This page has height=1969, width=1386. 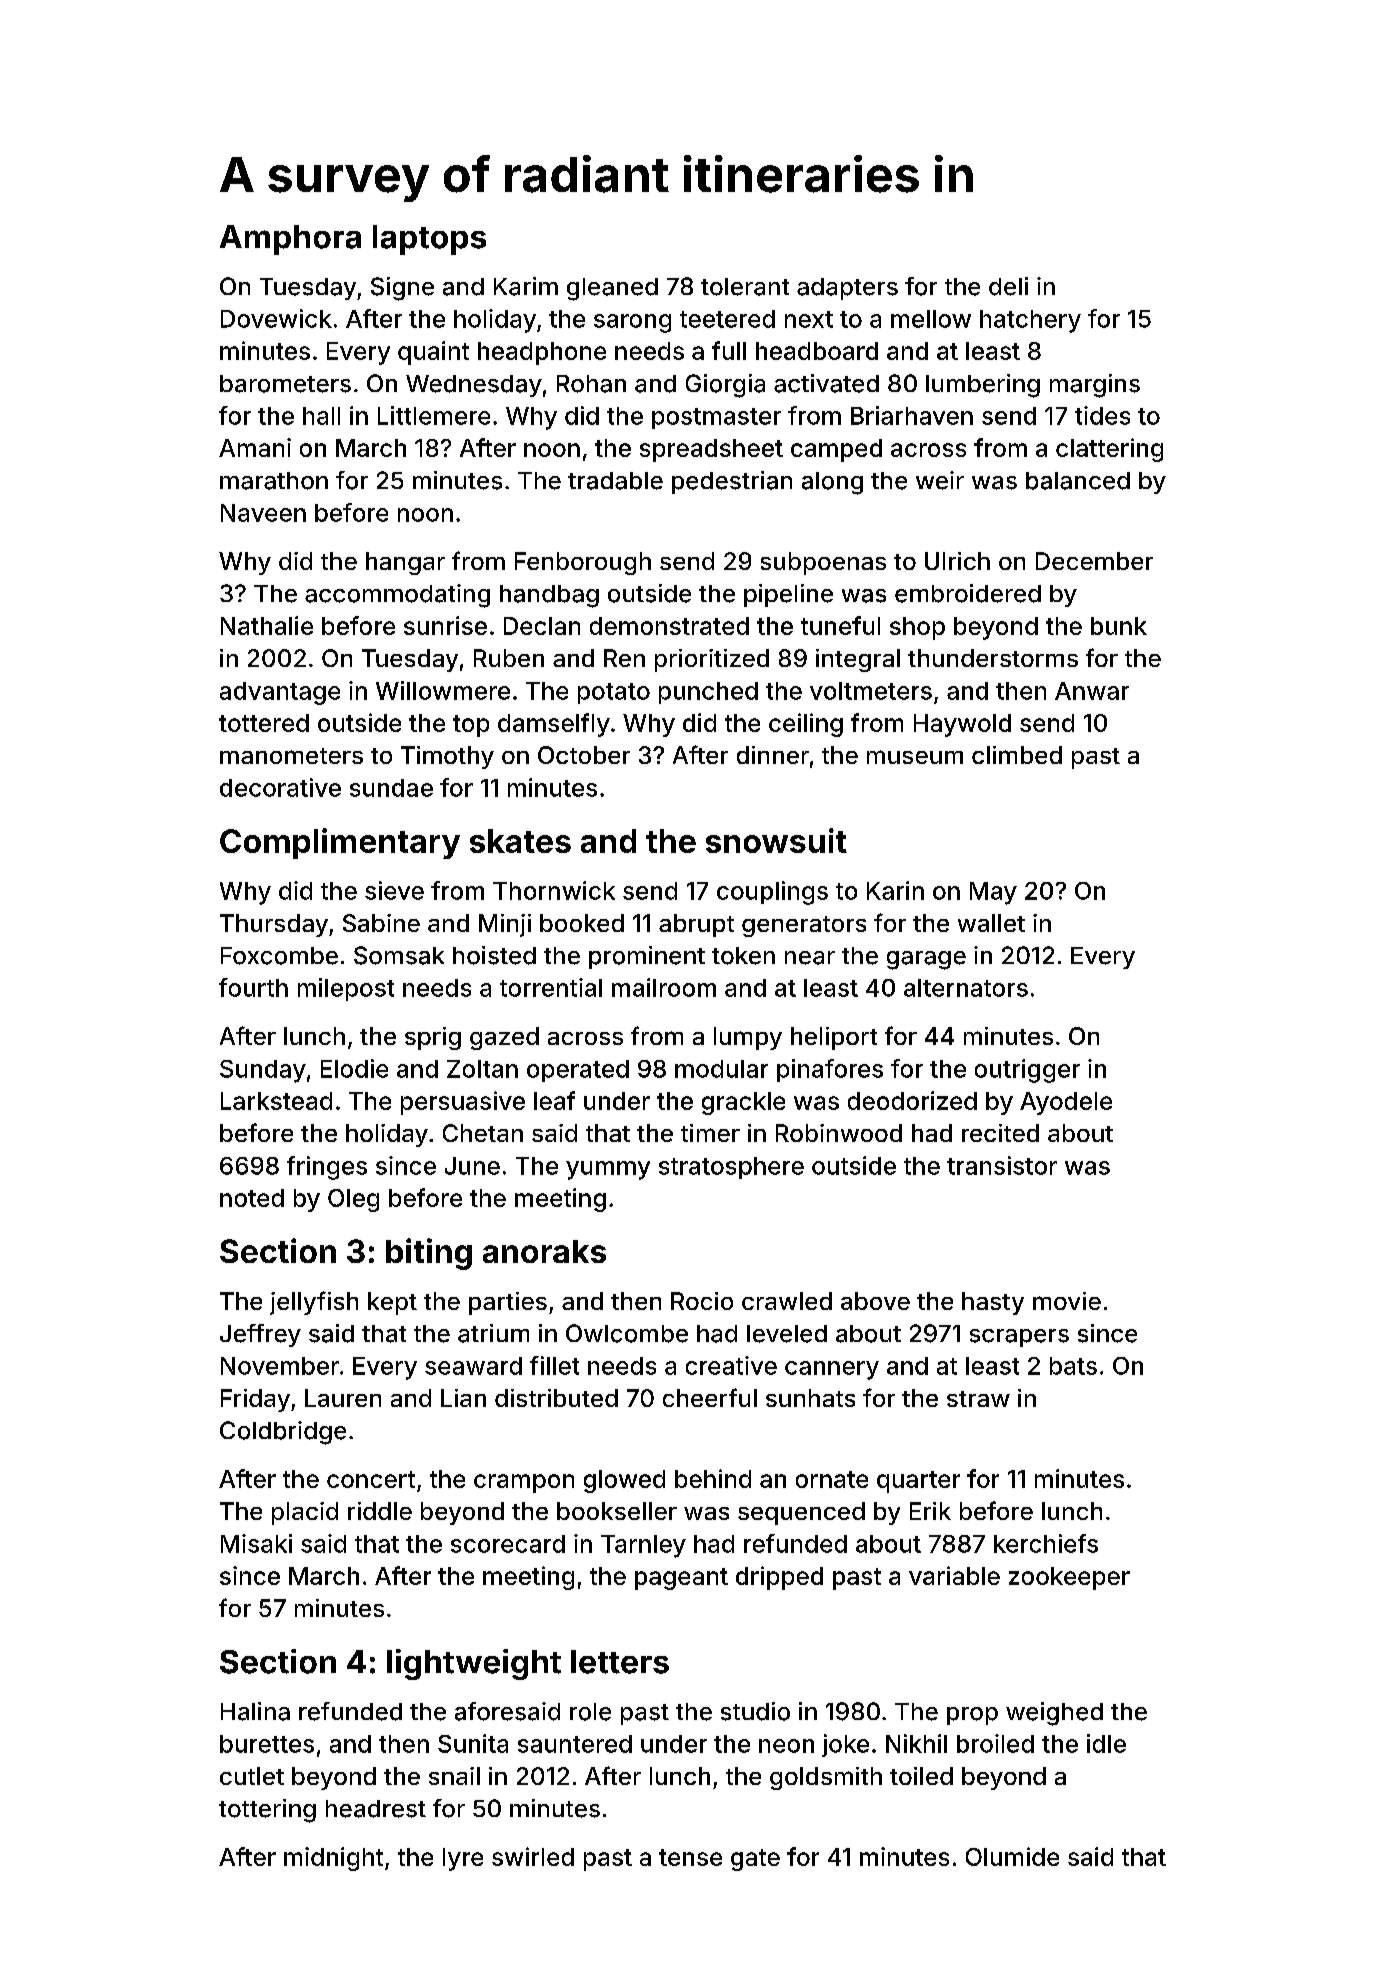 I want to click on ceiling, so click(x=806, y=725).
